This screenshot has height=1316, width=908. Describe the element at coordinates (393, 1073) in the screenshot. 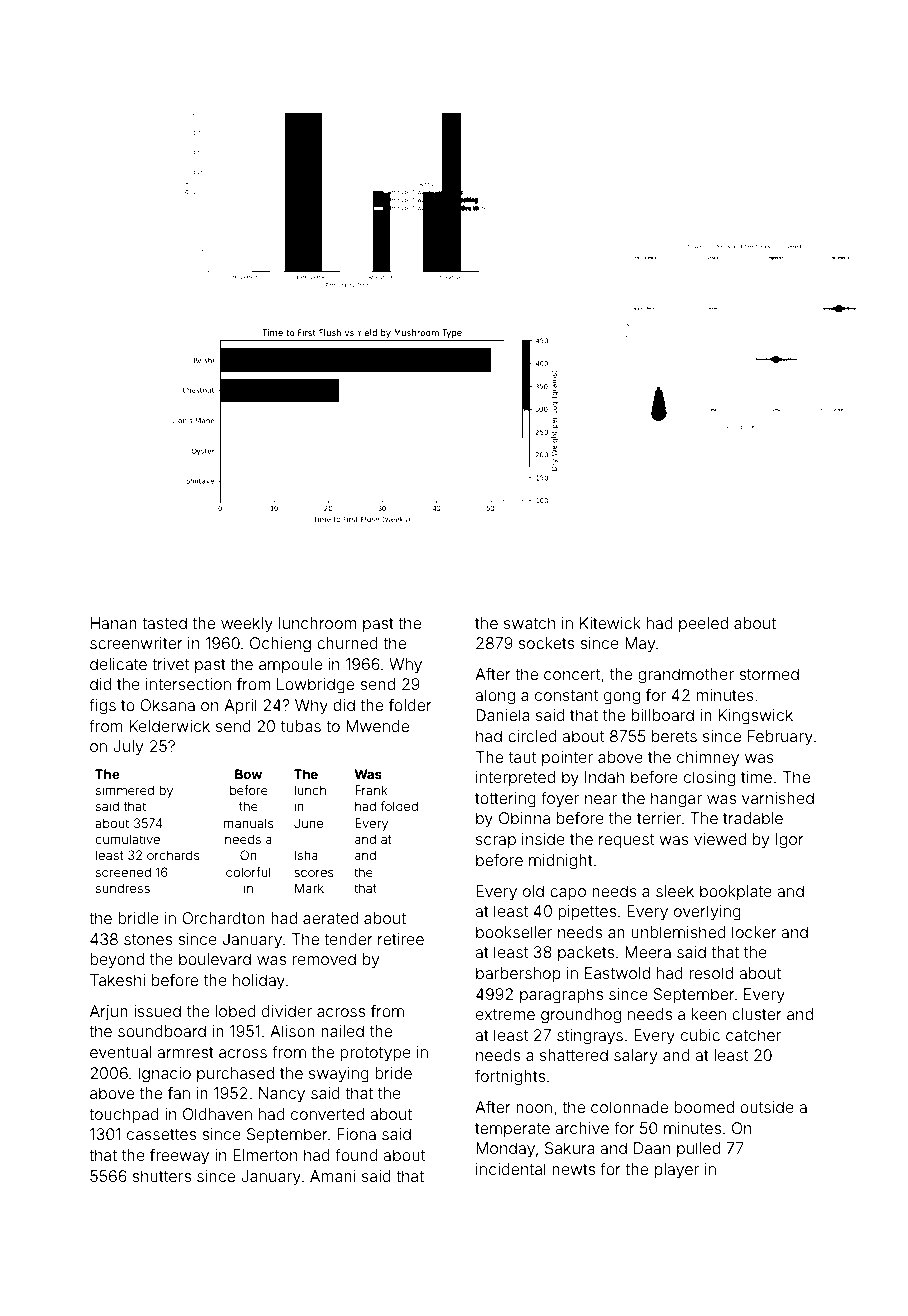

I see `bride` at that location.
